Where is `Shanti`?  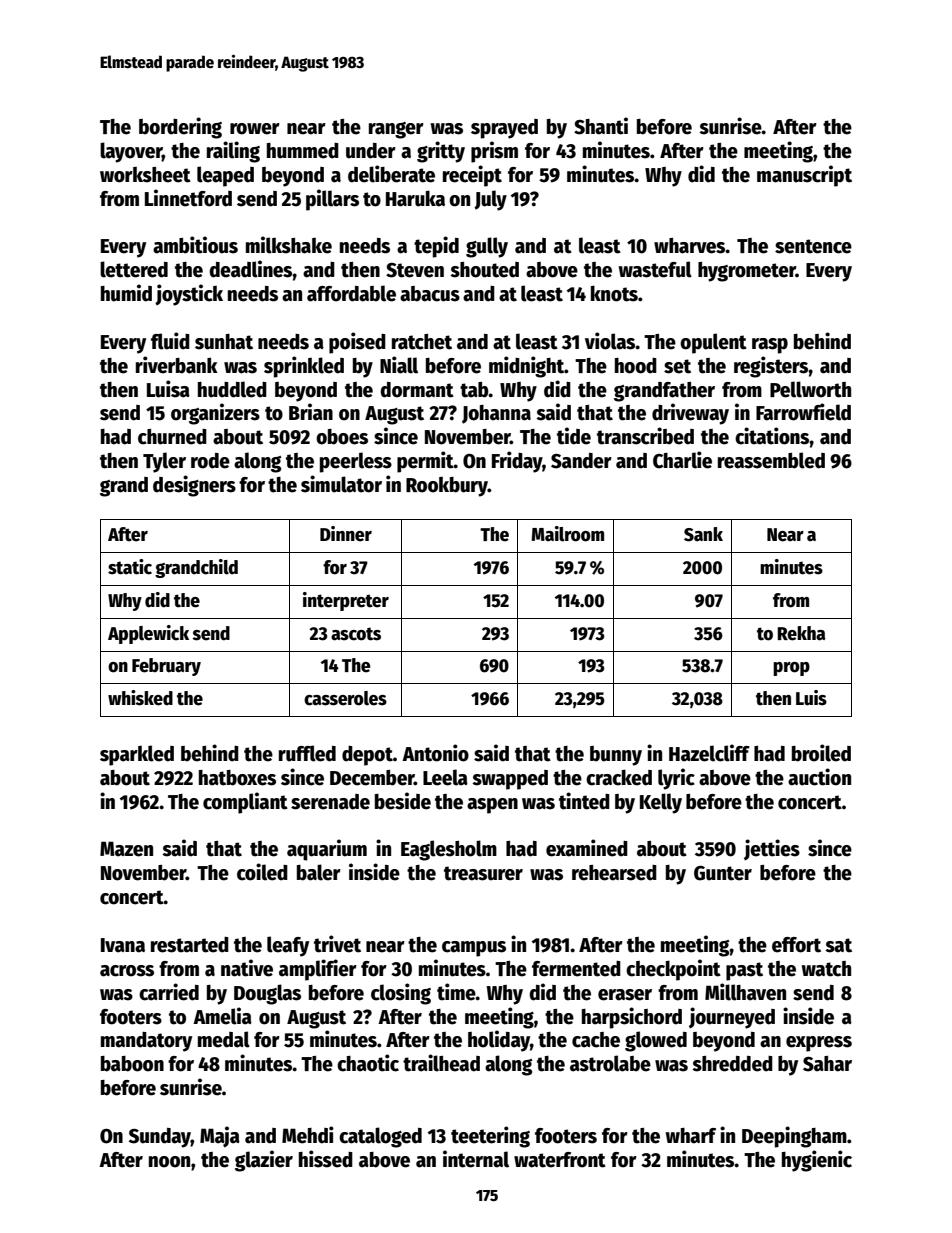 Shanti is located at coordinates (601, 126).
